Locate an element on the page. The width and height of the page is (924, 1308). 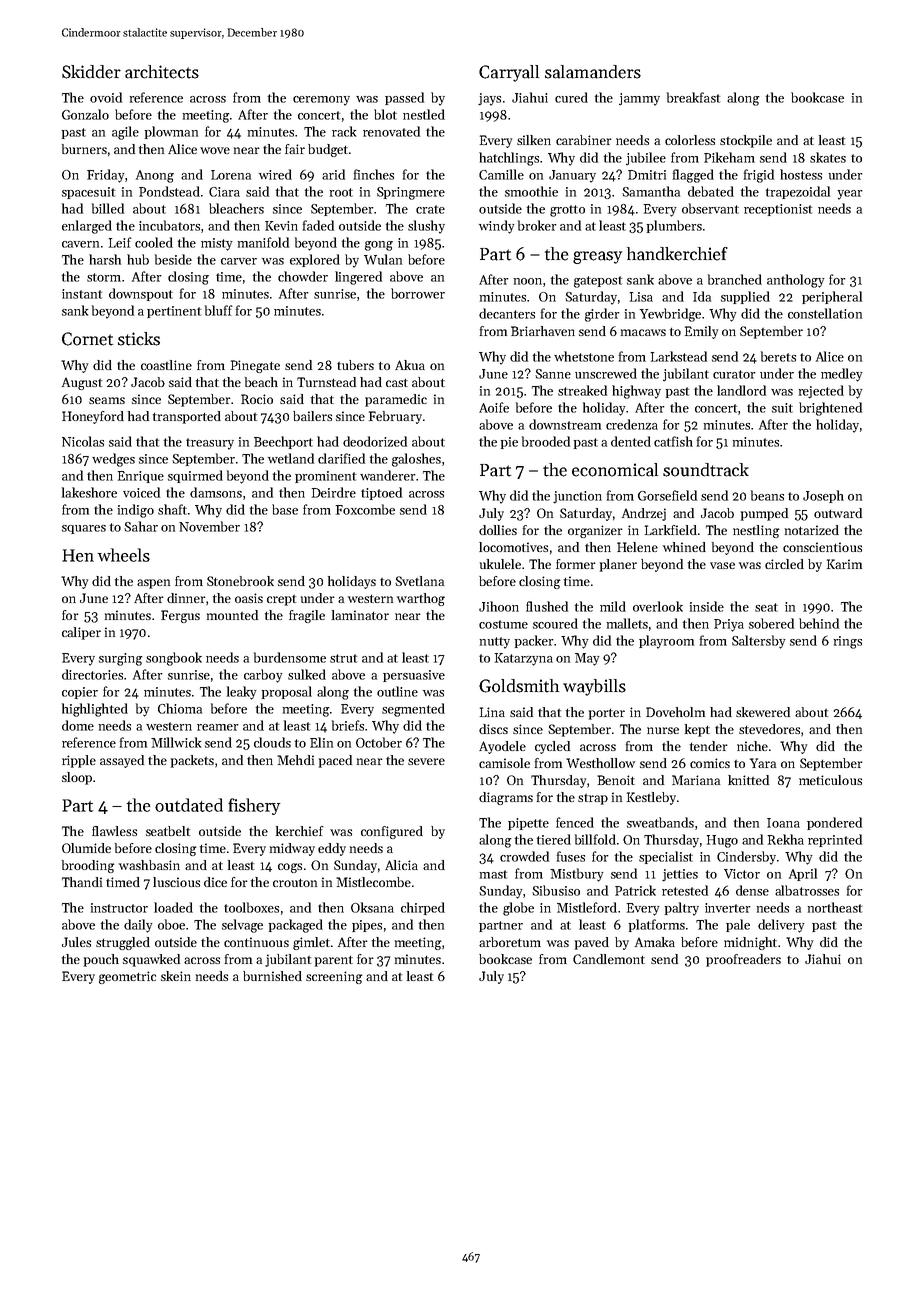
Alicia is located at coordinates (401, 865).
